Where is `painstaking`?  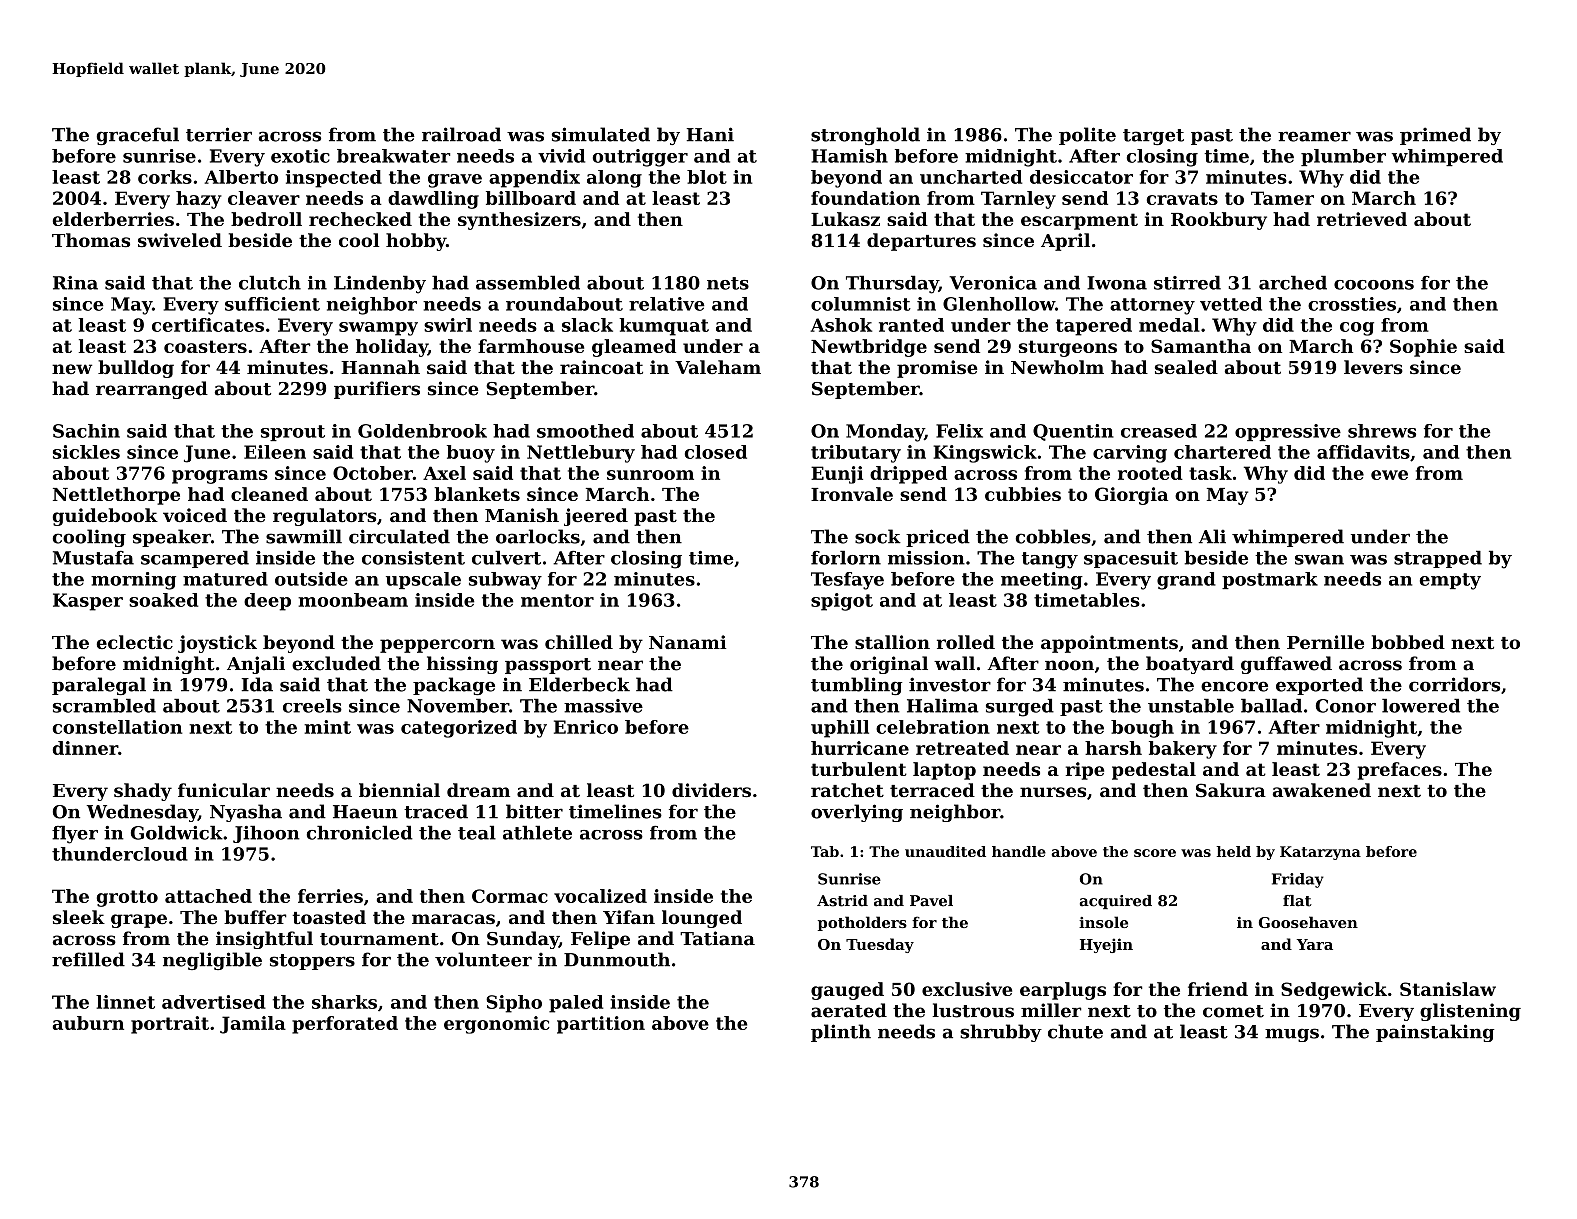 painstaking is located at coordinates (1435, 1033).
